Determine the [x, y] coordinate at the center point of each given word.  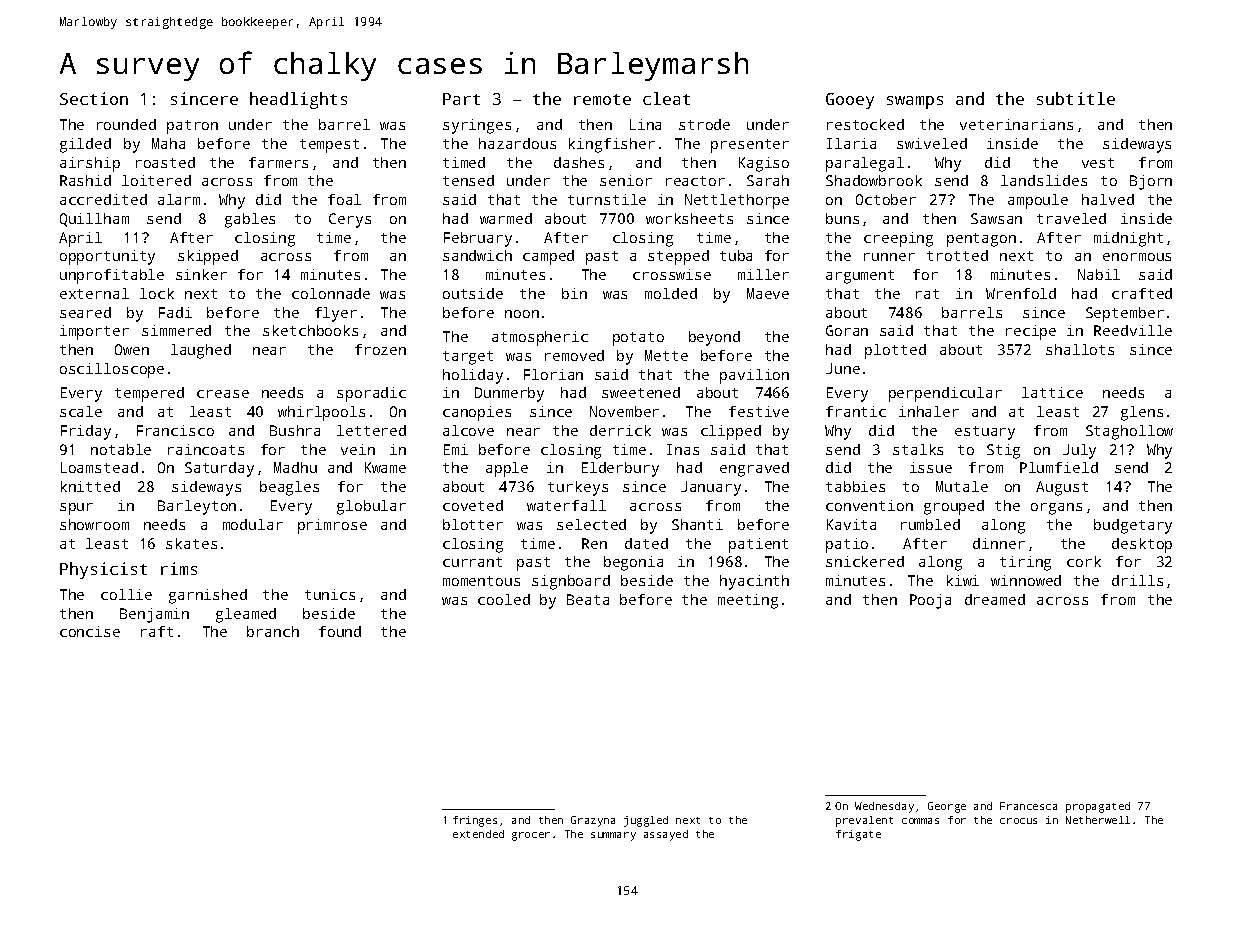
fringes [475, 821]
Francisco [175, 430]
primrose [332, 526]
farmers [278, 162]
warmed [506, 218]
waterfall [566, 505]
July [1079, 451]
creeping [898, 239]
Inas [683, 449]
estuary [985, 433]
